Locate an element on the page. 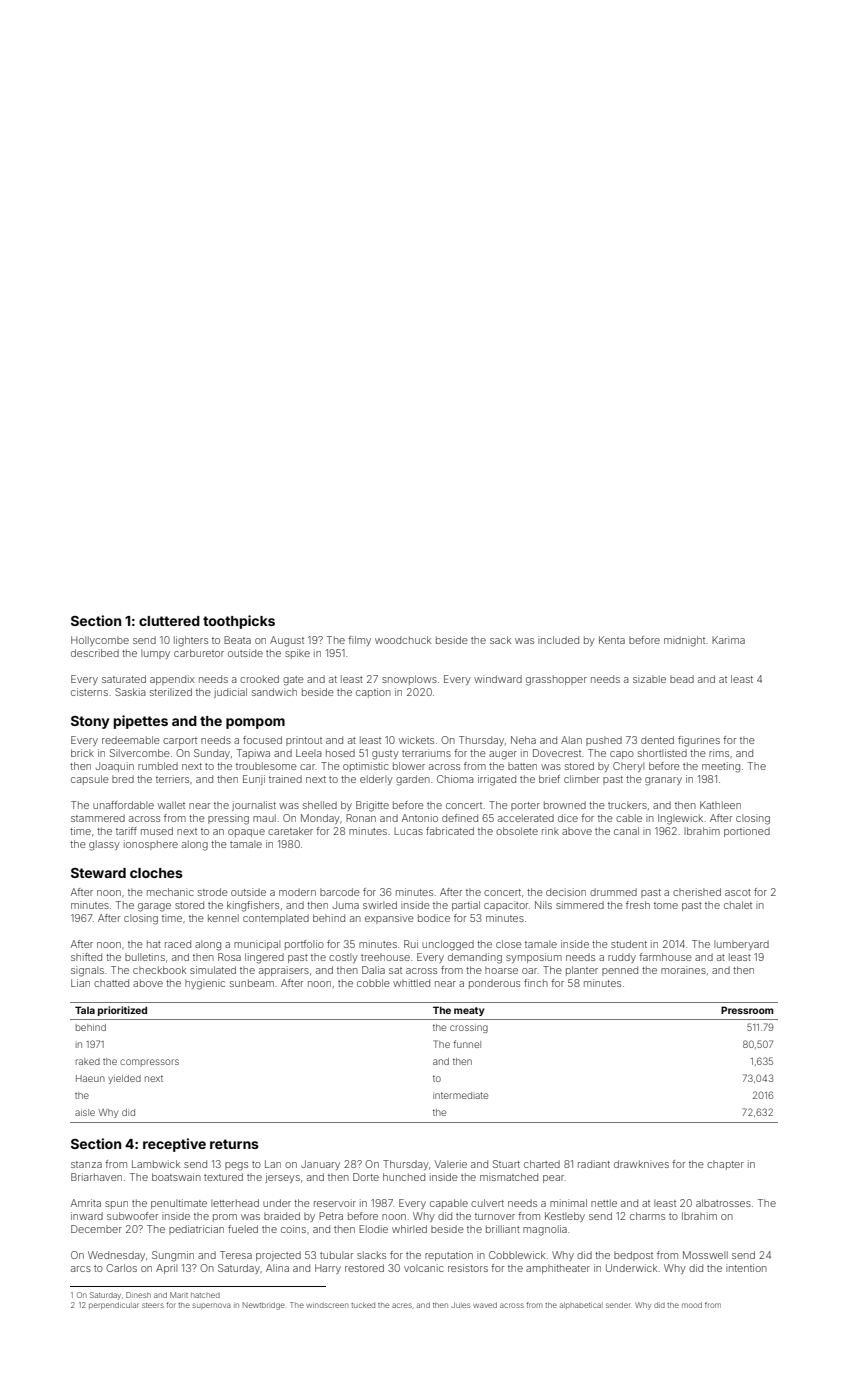 The image size is (849, 1400). Chioma is located at coordinates (455, 779).
